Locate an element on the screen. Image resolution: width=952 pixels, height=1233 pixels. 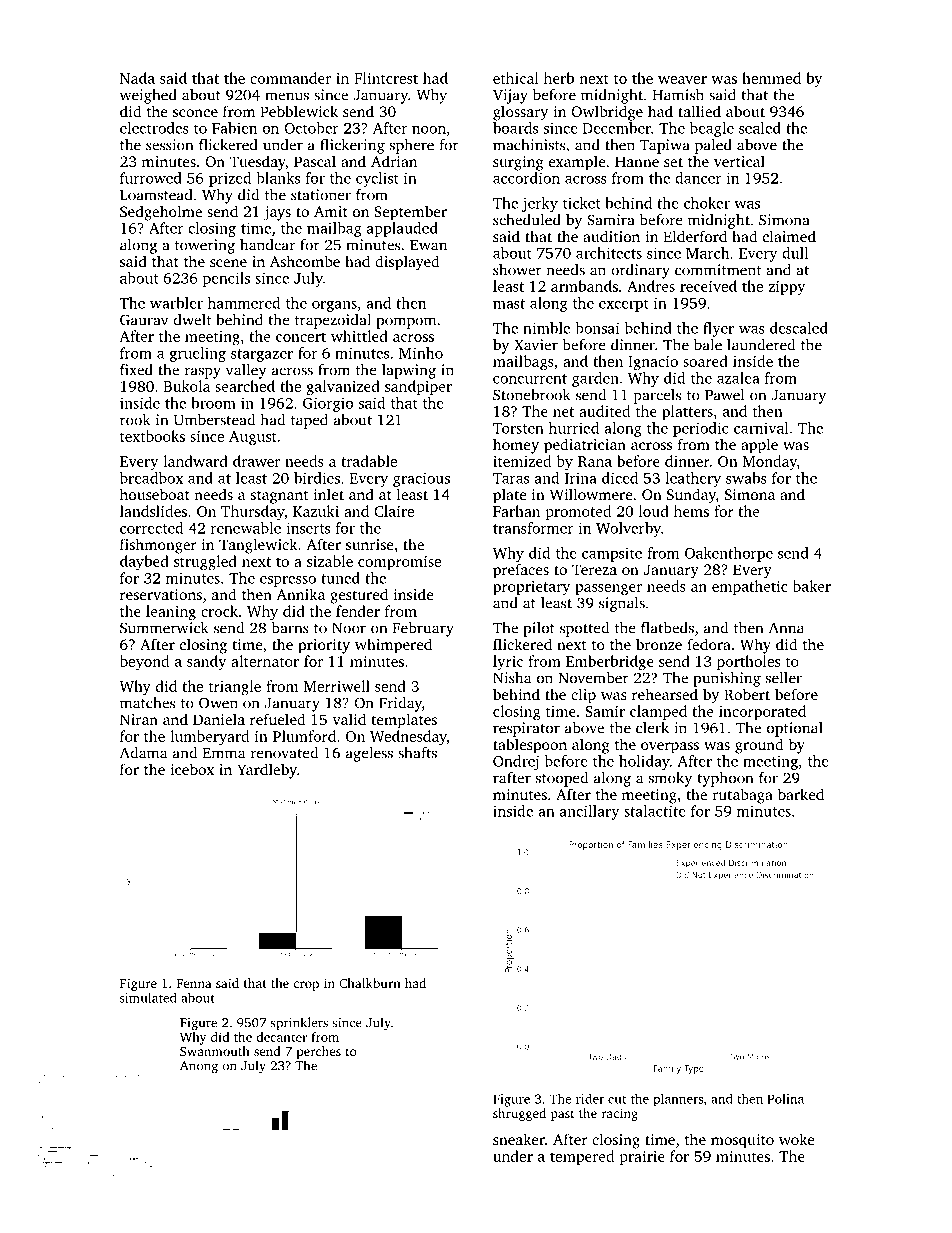
apple is located at coordinates (759, 446).
